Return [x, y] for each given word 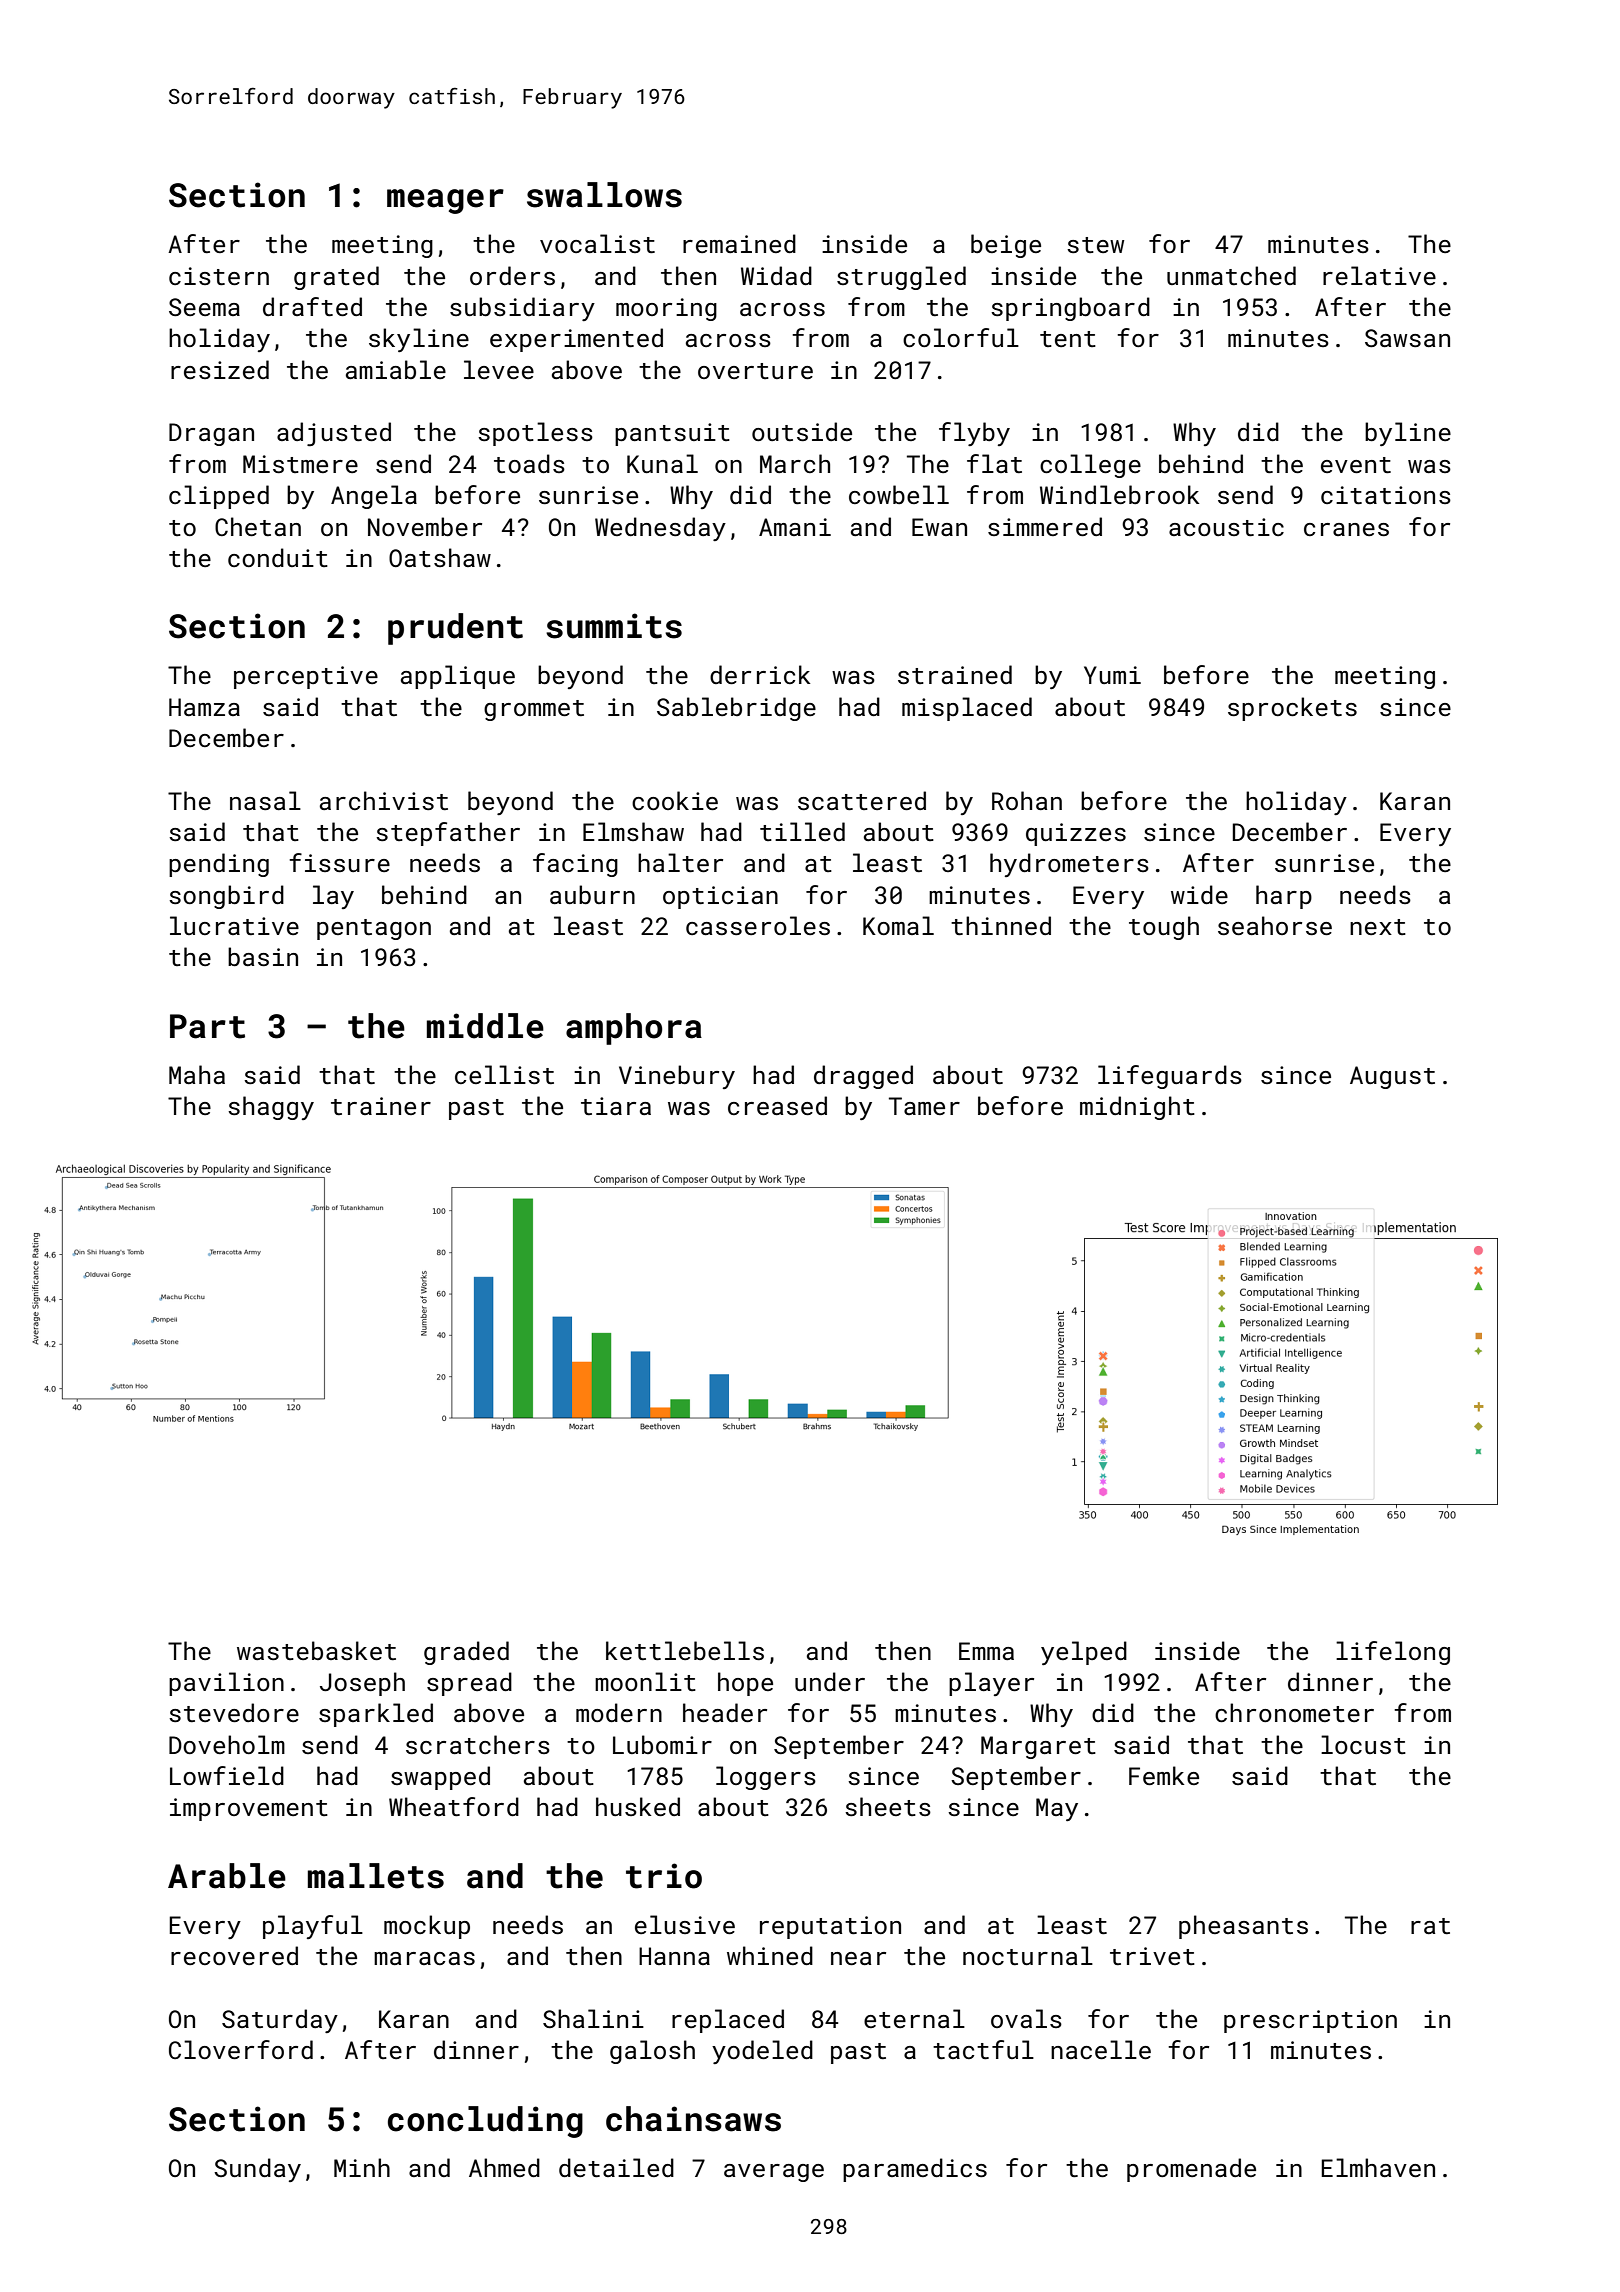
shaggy [271, 1108]
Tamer [924, 1106]
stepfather [448, 834]
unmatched [1231, 275]
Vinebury [677, 1077]
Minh [362, 2167]
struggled [901, 278]
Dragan [211, 434]
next [1378, 927]
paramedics [915, 2170]
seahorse [1275, 925]
